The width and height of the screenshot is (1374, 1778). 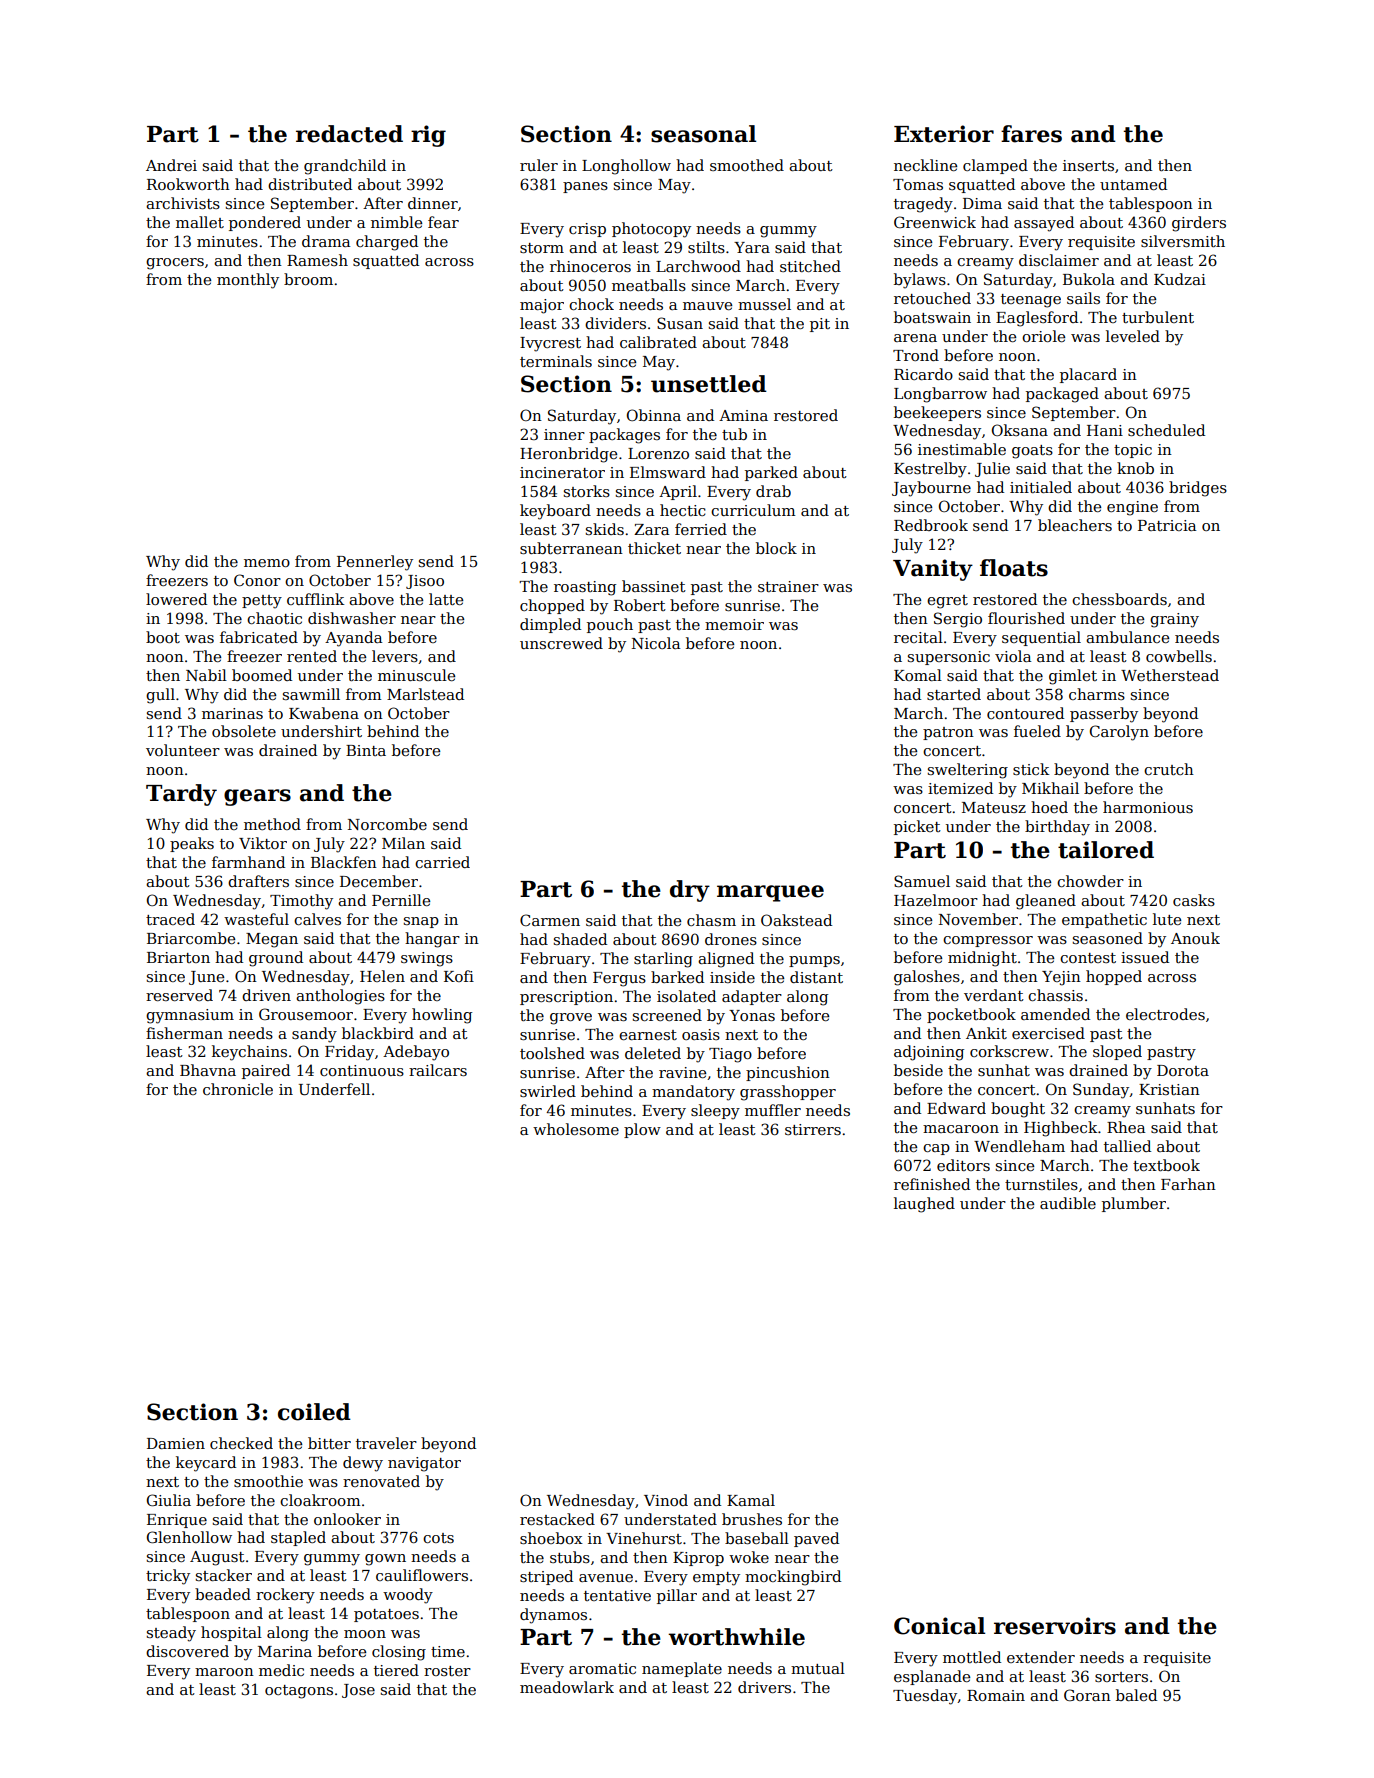 What do you see at coordinates (314, 1412) in the screenshot?
I see `coiled` at bounding box center [314, 1412].
